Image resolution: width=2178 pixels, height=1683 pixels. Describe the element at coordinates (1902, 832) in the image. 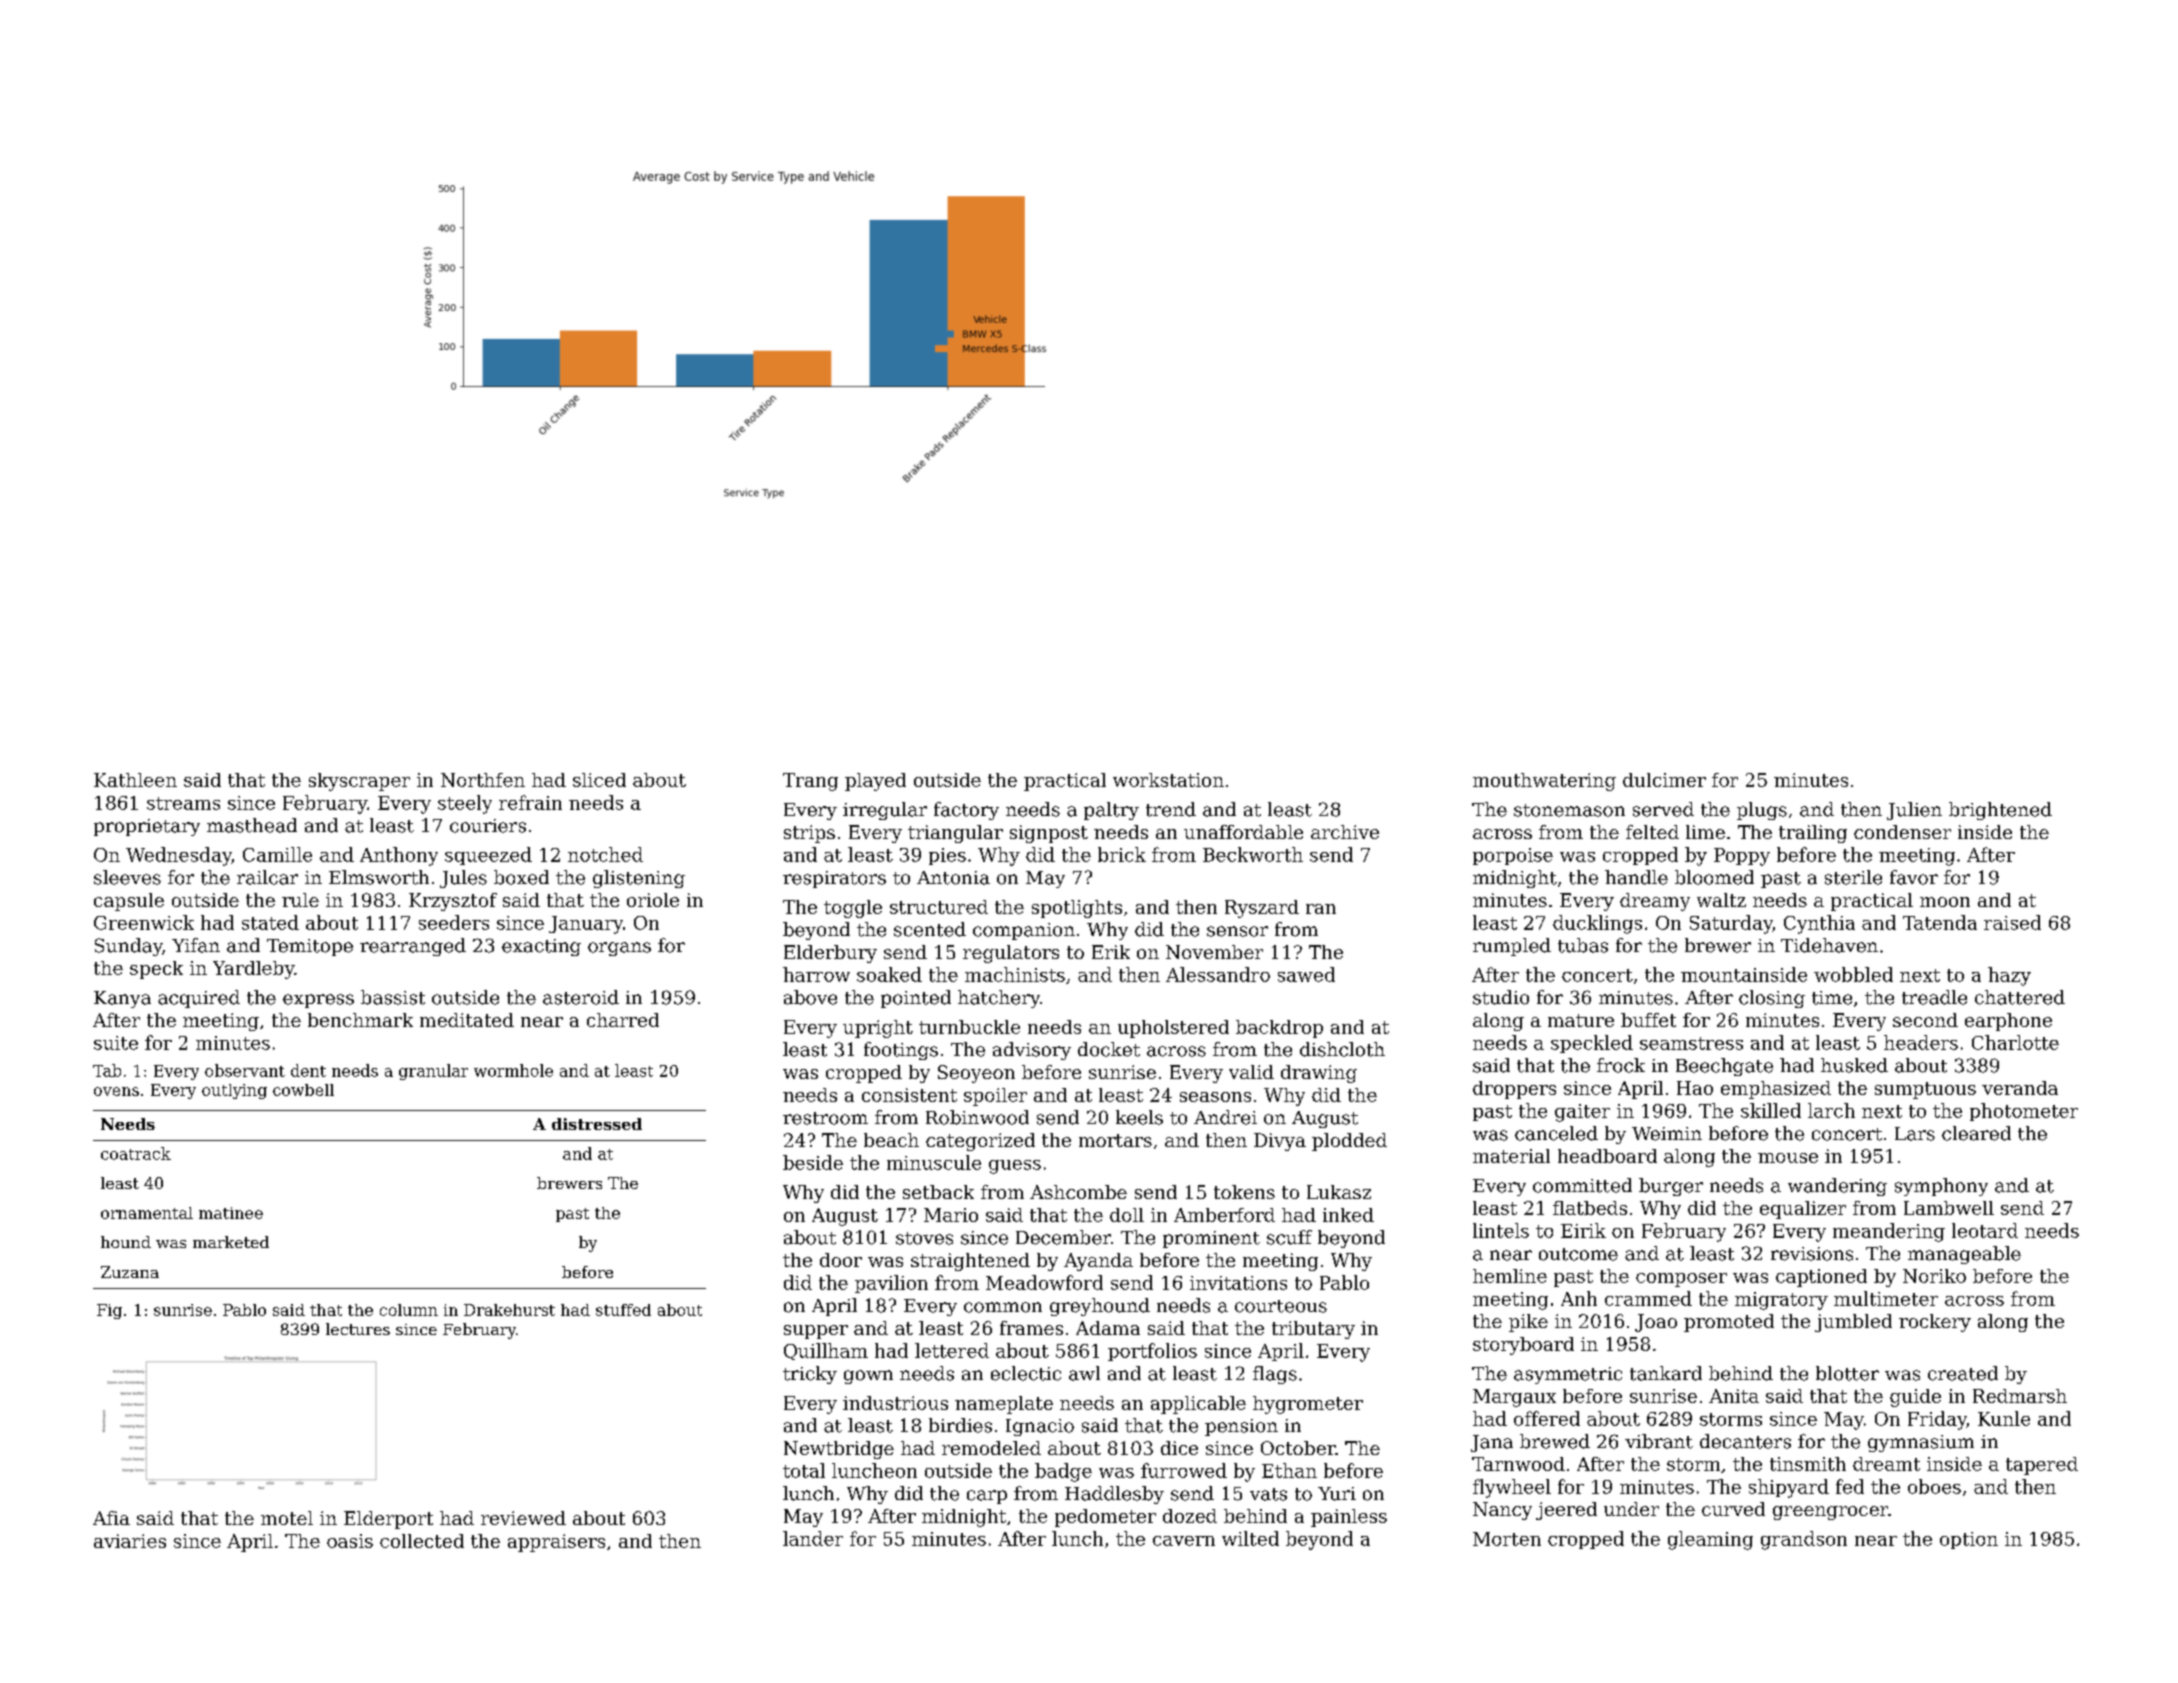

I see `condenser` at that location.
